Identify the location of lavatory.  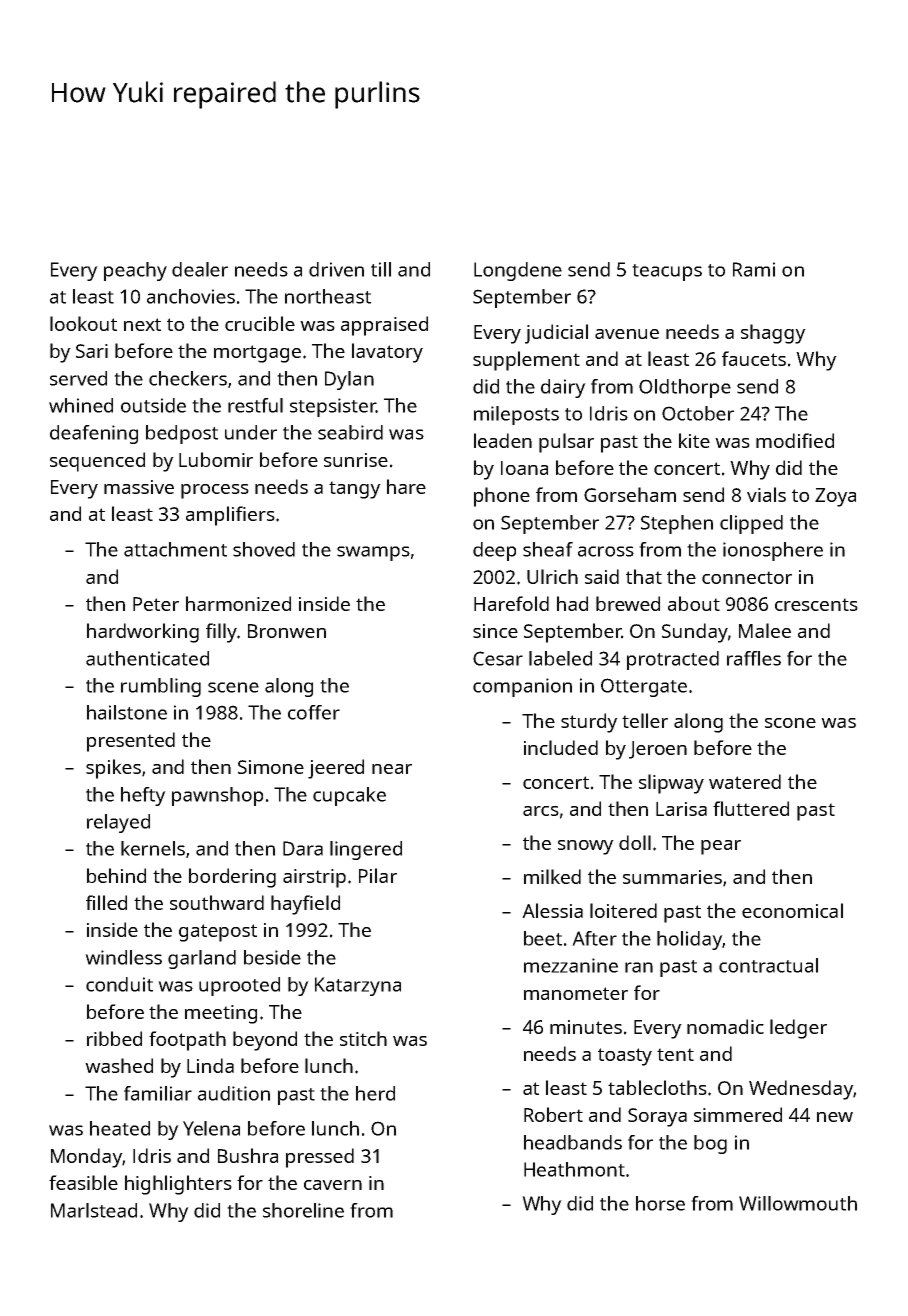
(387, 353).
